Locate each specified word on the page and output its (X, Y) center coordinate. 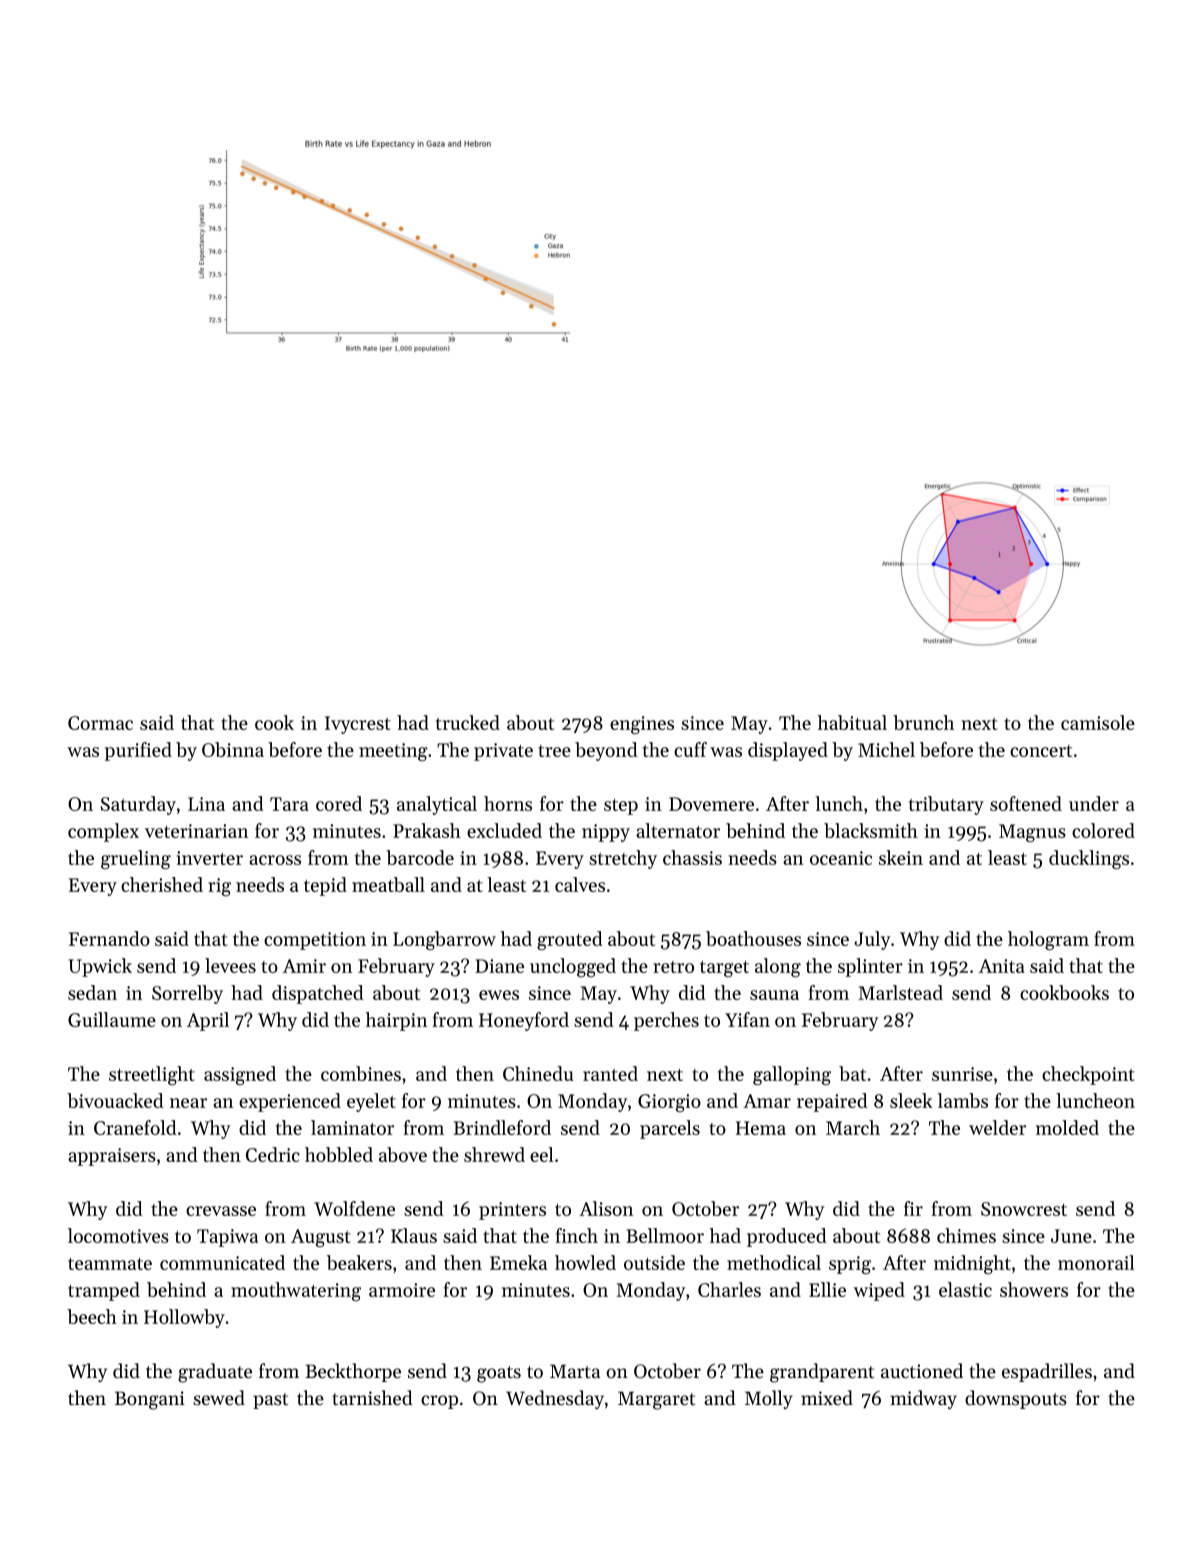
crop (439, 1402)
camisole (1098, 722)
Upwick (100, 967)
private (503, 752)
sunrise (962, 1074)
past (270, 1401)
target (724, 969)
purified (138, 751)
